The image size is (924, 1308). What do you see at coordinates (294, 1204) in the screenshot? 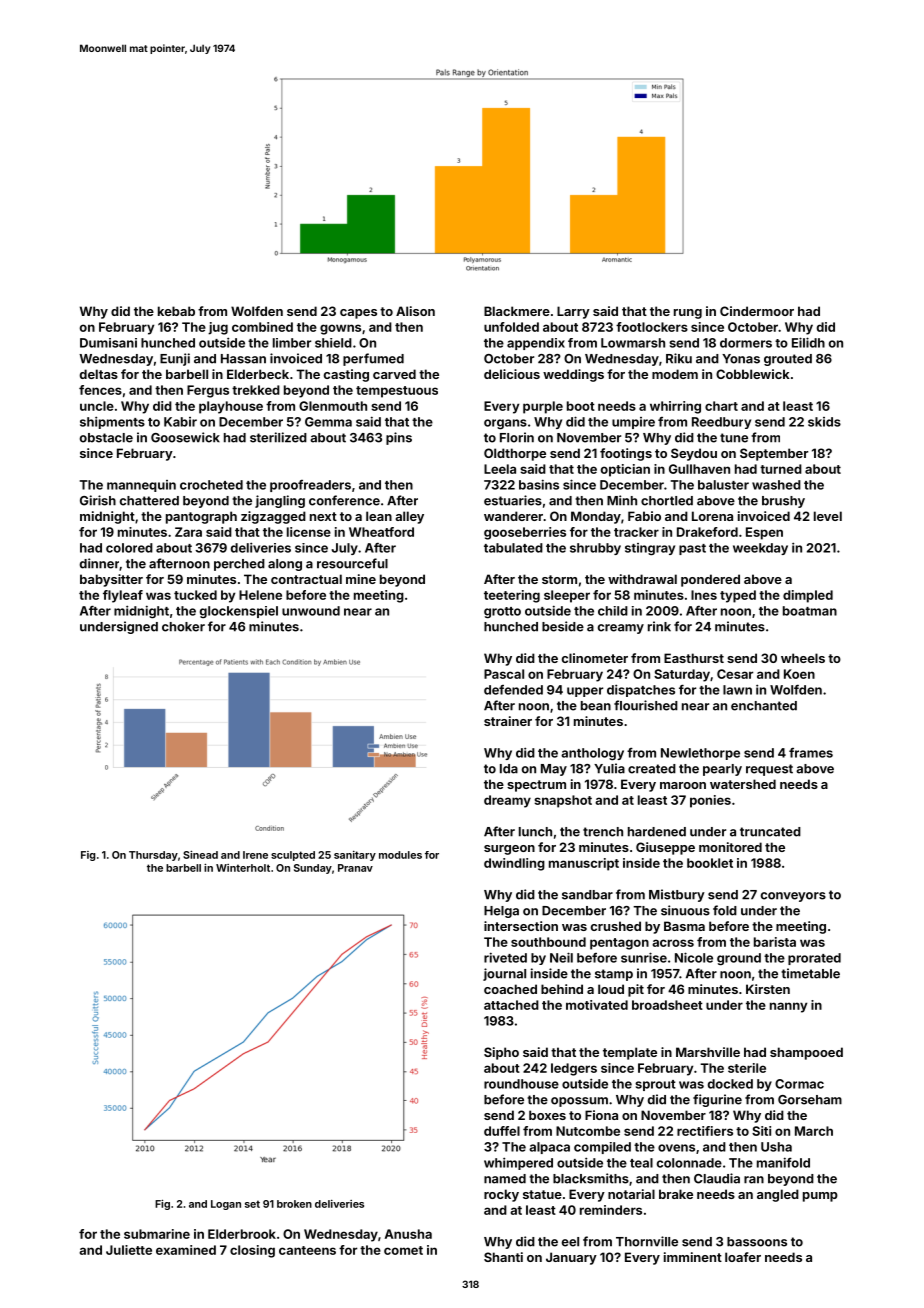
I see `broken` at bounding box center [294, 1204].
